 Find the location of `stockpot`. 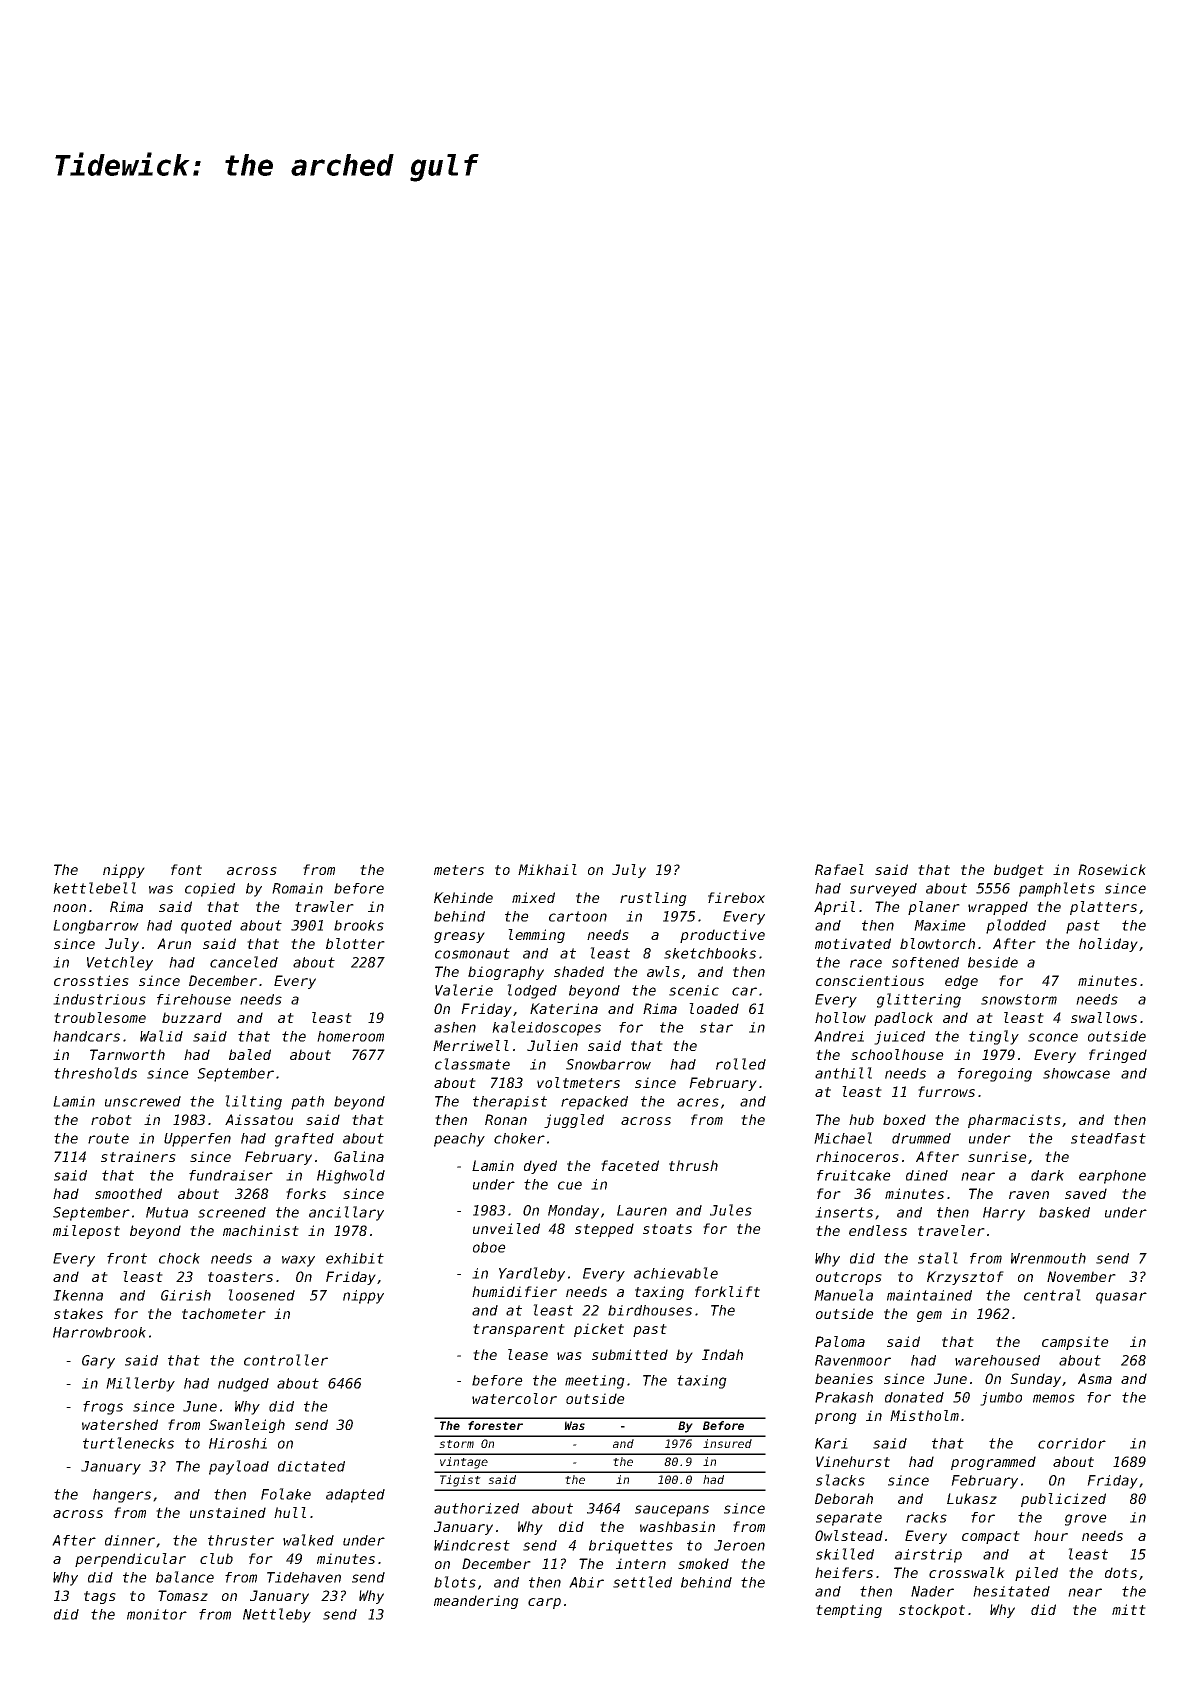

stockpot is located at coordinates (932, 1611).
